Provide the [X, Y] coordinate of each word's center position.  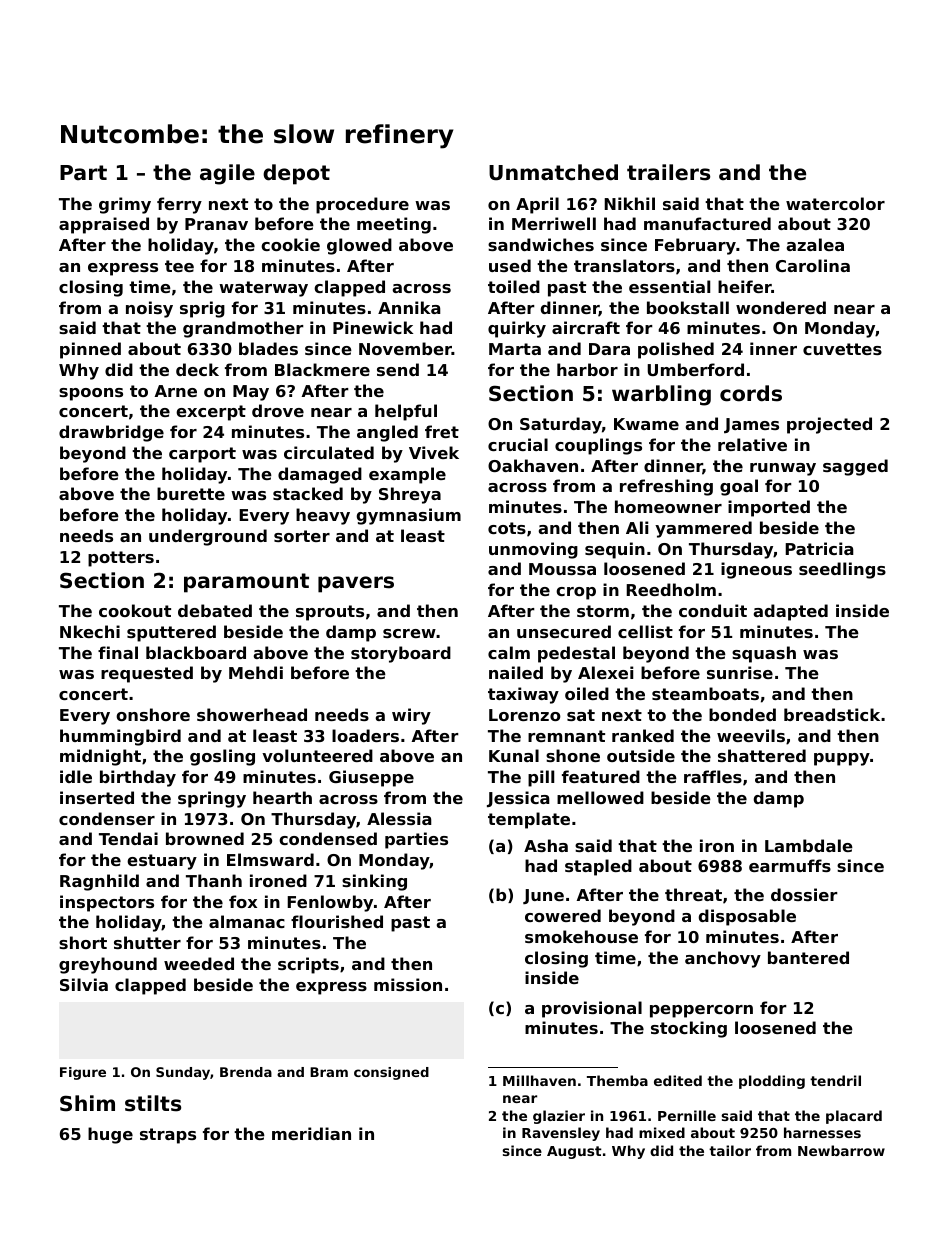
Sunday [183, 1073]
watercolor [835, 203]
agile [227, 174]
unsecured [564, 631]
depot [296, 174]
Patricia [819, 548]
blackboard [196, 652]
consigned [391, 1073]
